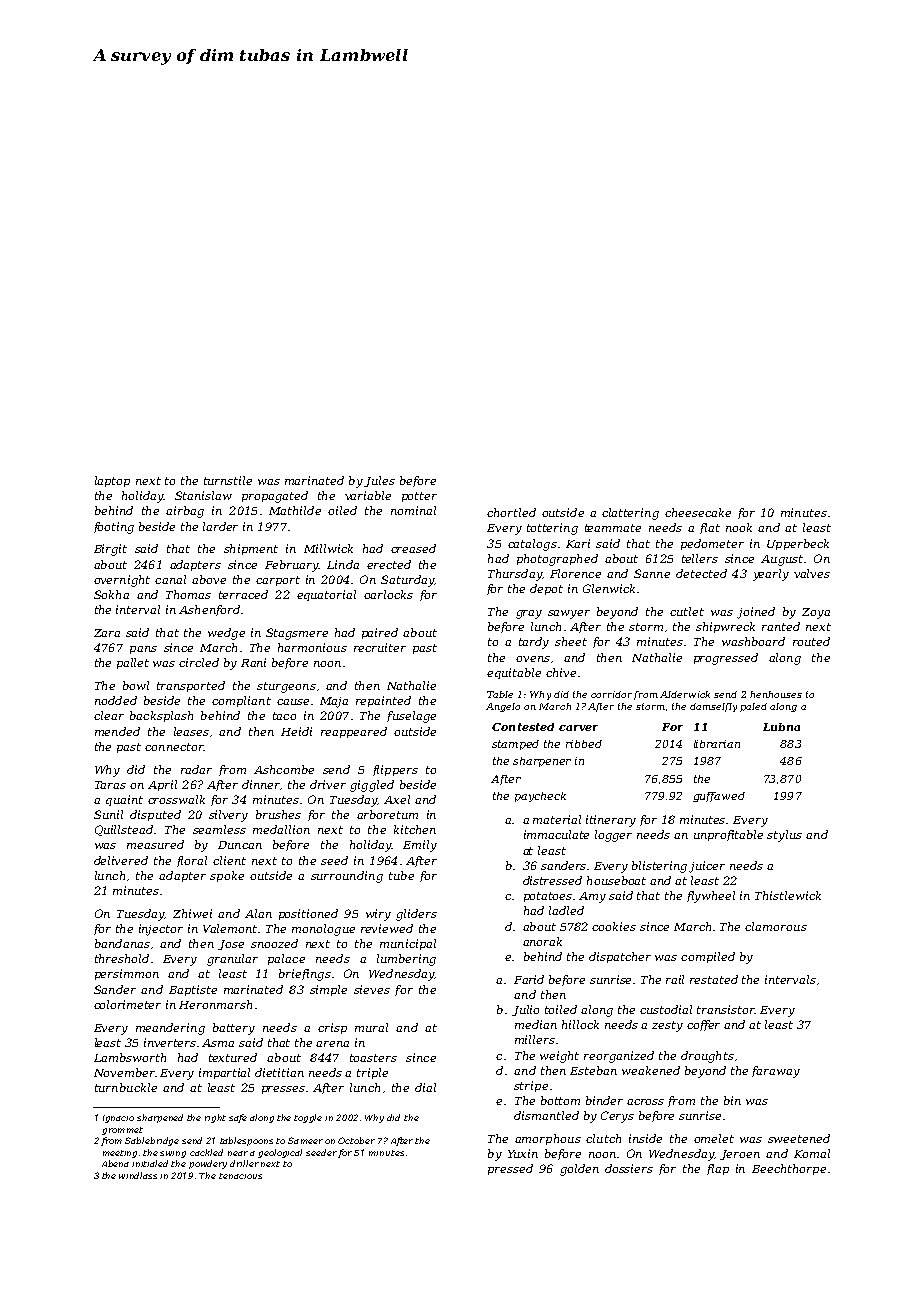  I want to click on larder, so click(220, 526).
